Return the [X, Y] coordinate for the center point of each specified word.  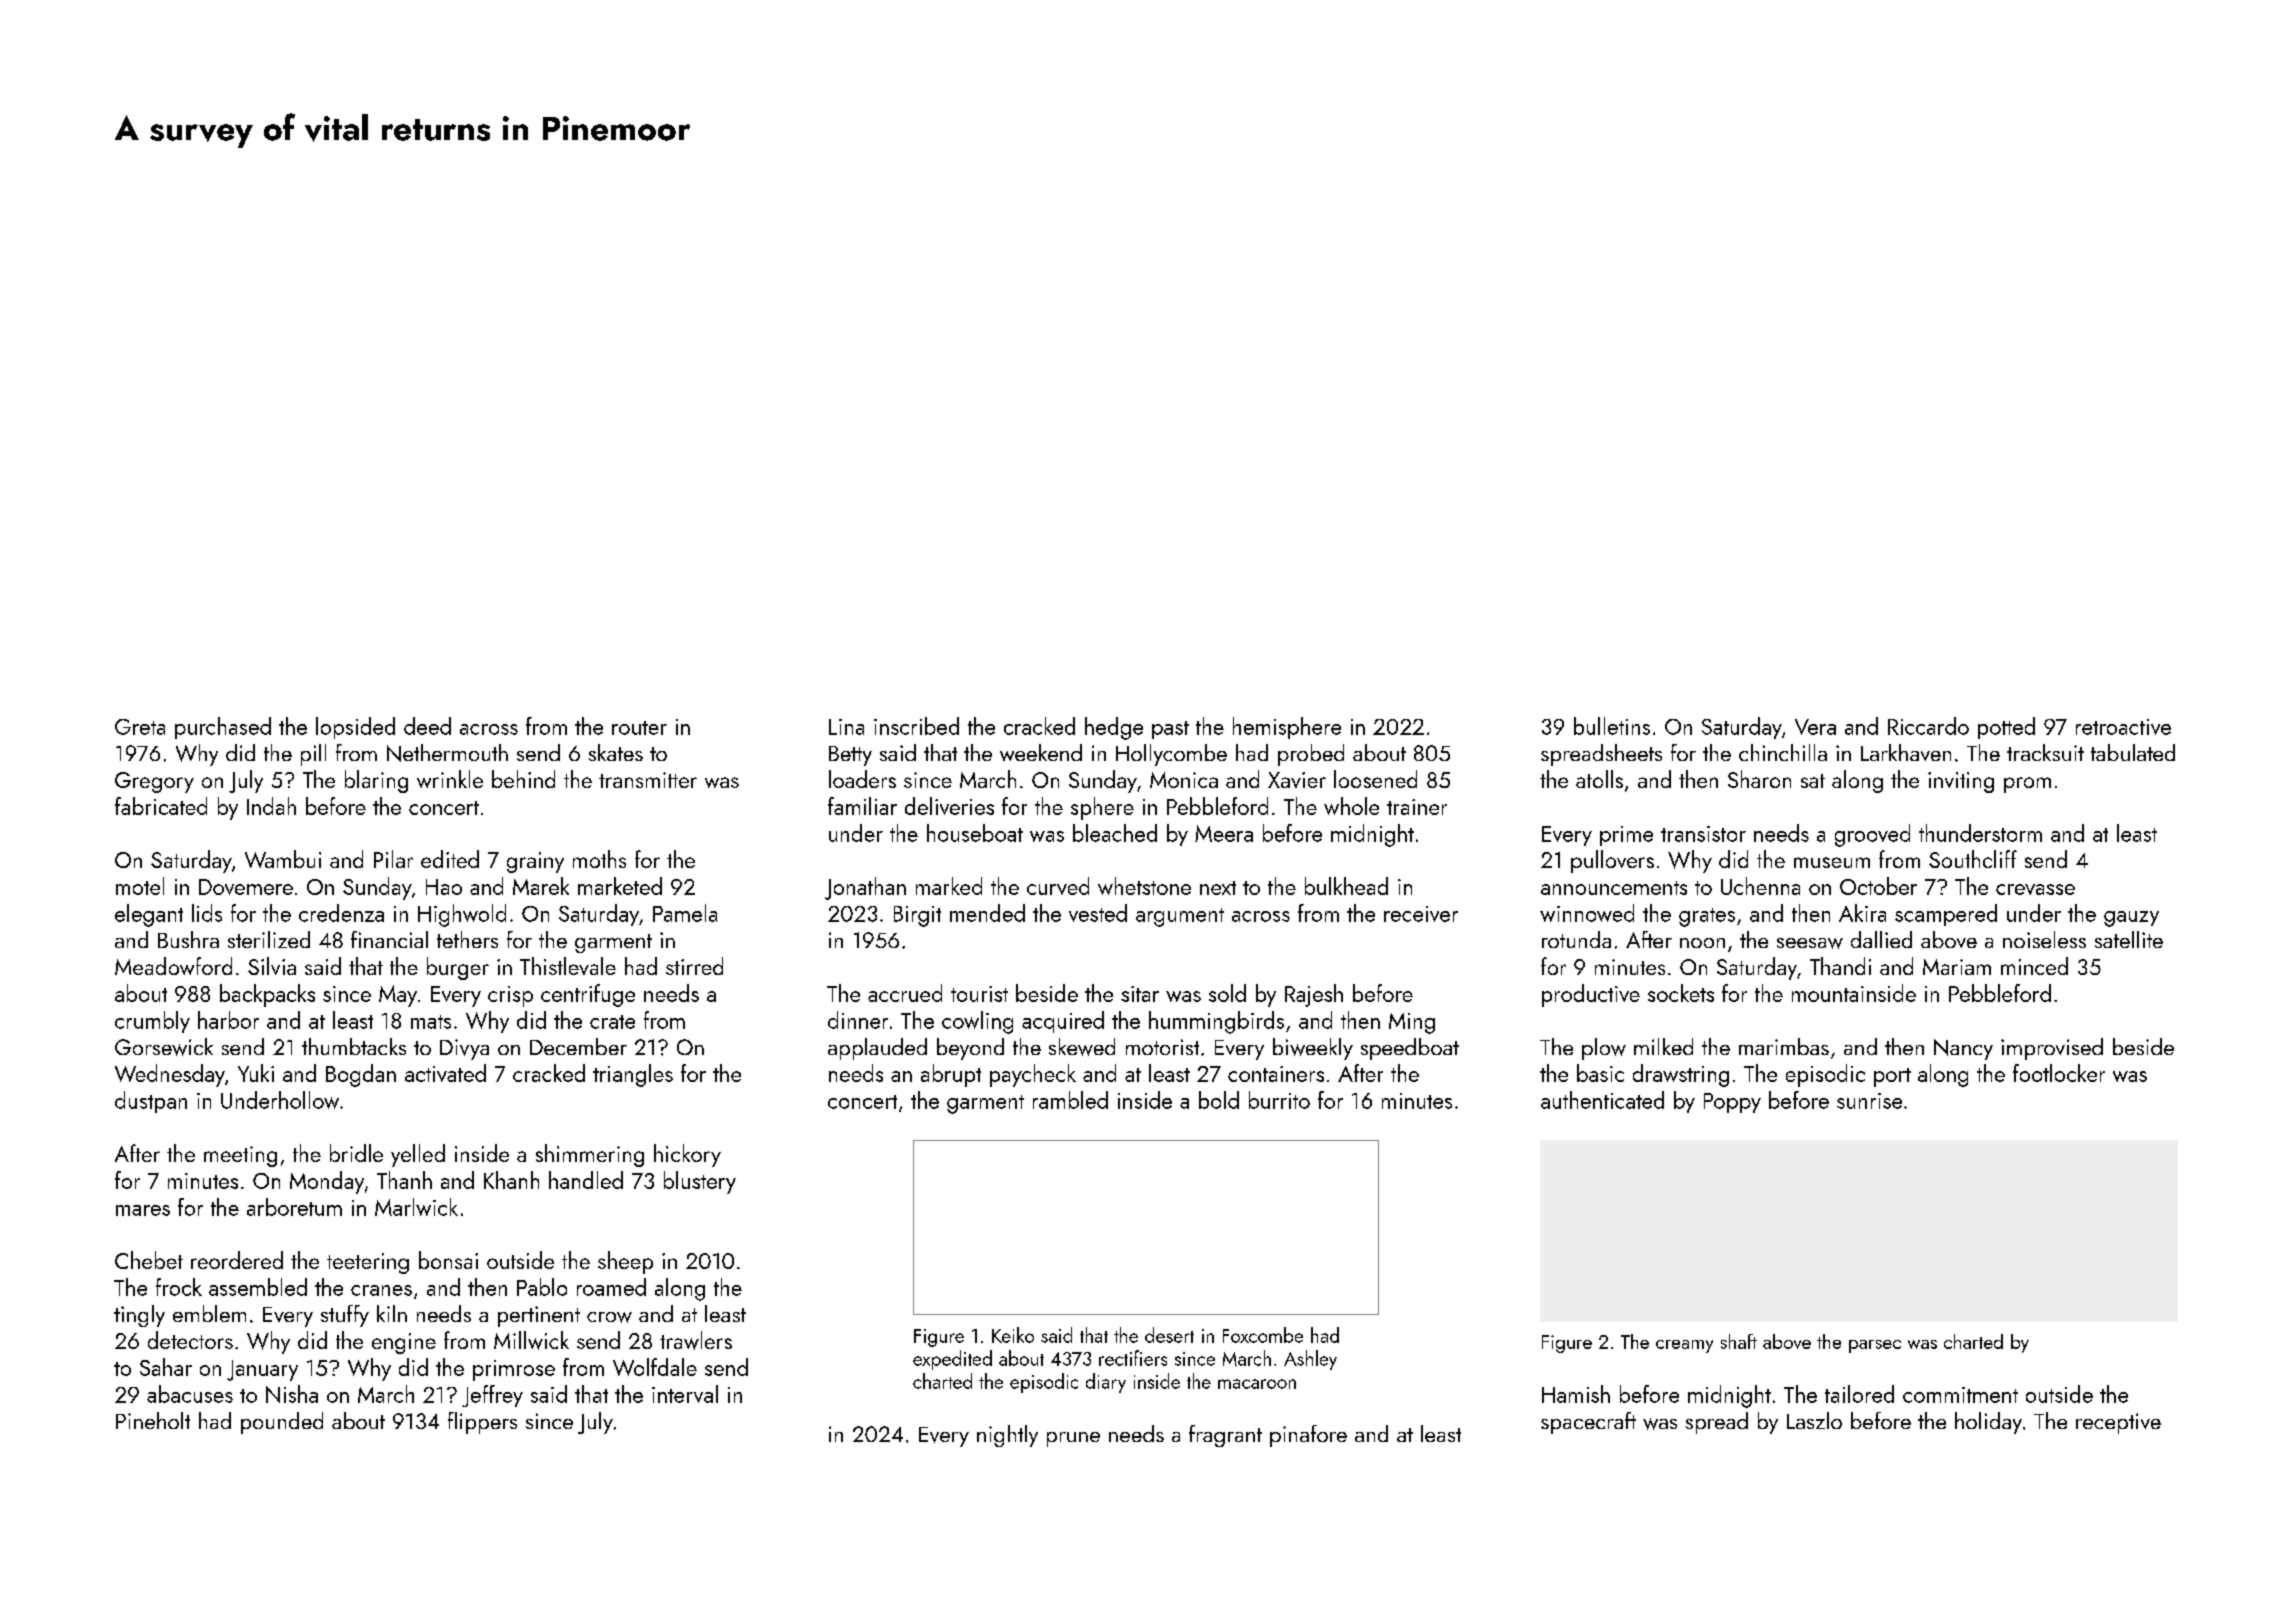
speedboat [1410, 1049]
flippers [482, 1423]
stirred [694, 966]
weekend [1041, 752]
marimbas [1784, 1046]
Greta [140, 727]
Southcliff [1973, 859]
